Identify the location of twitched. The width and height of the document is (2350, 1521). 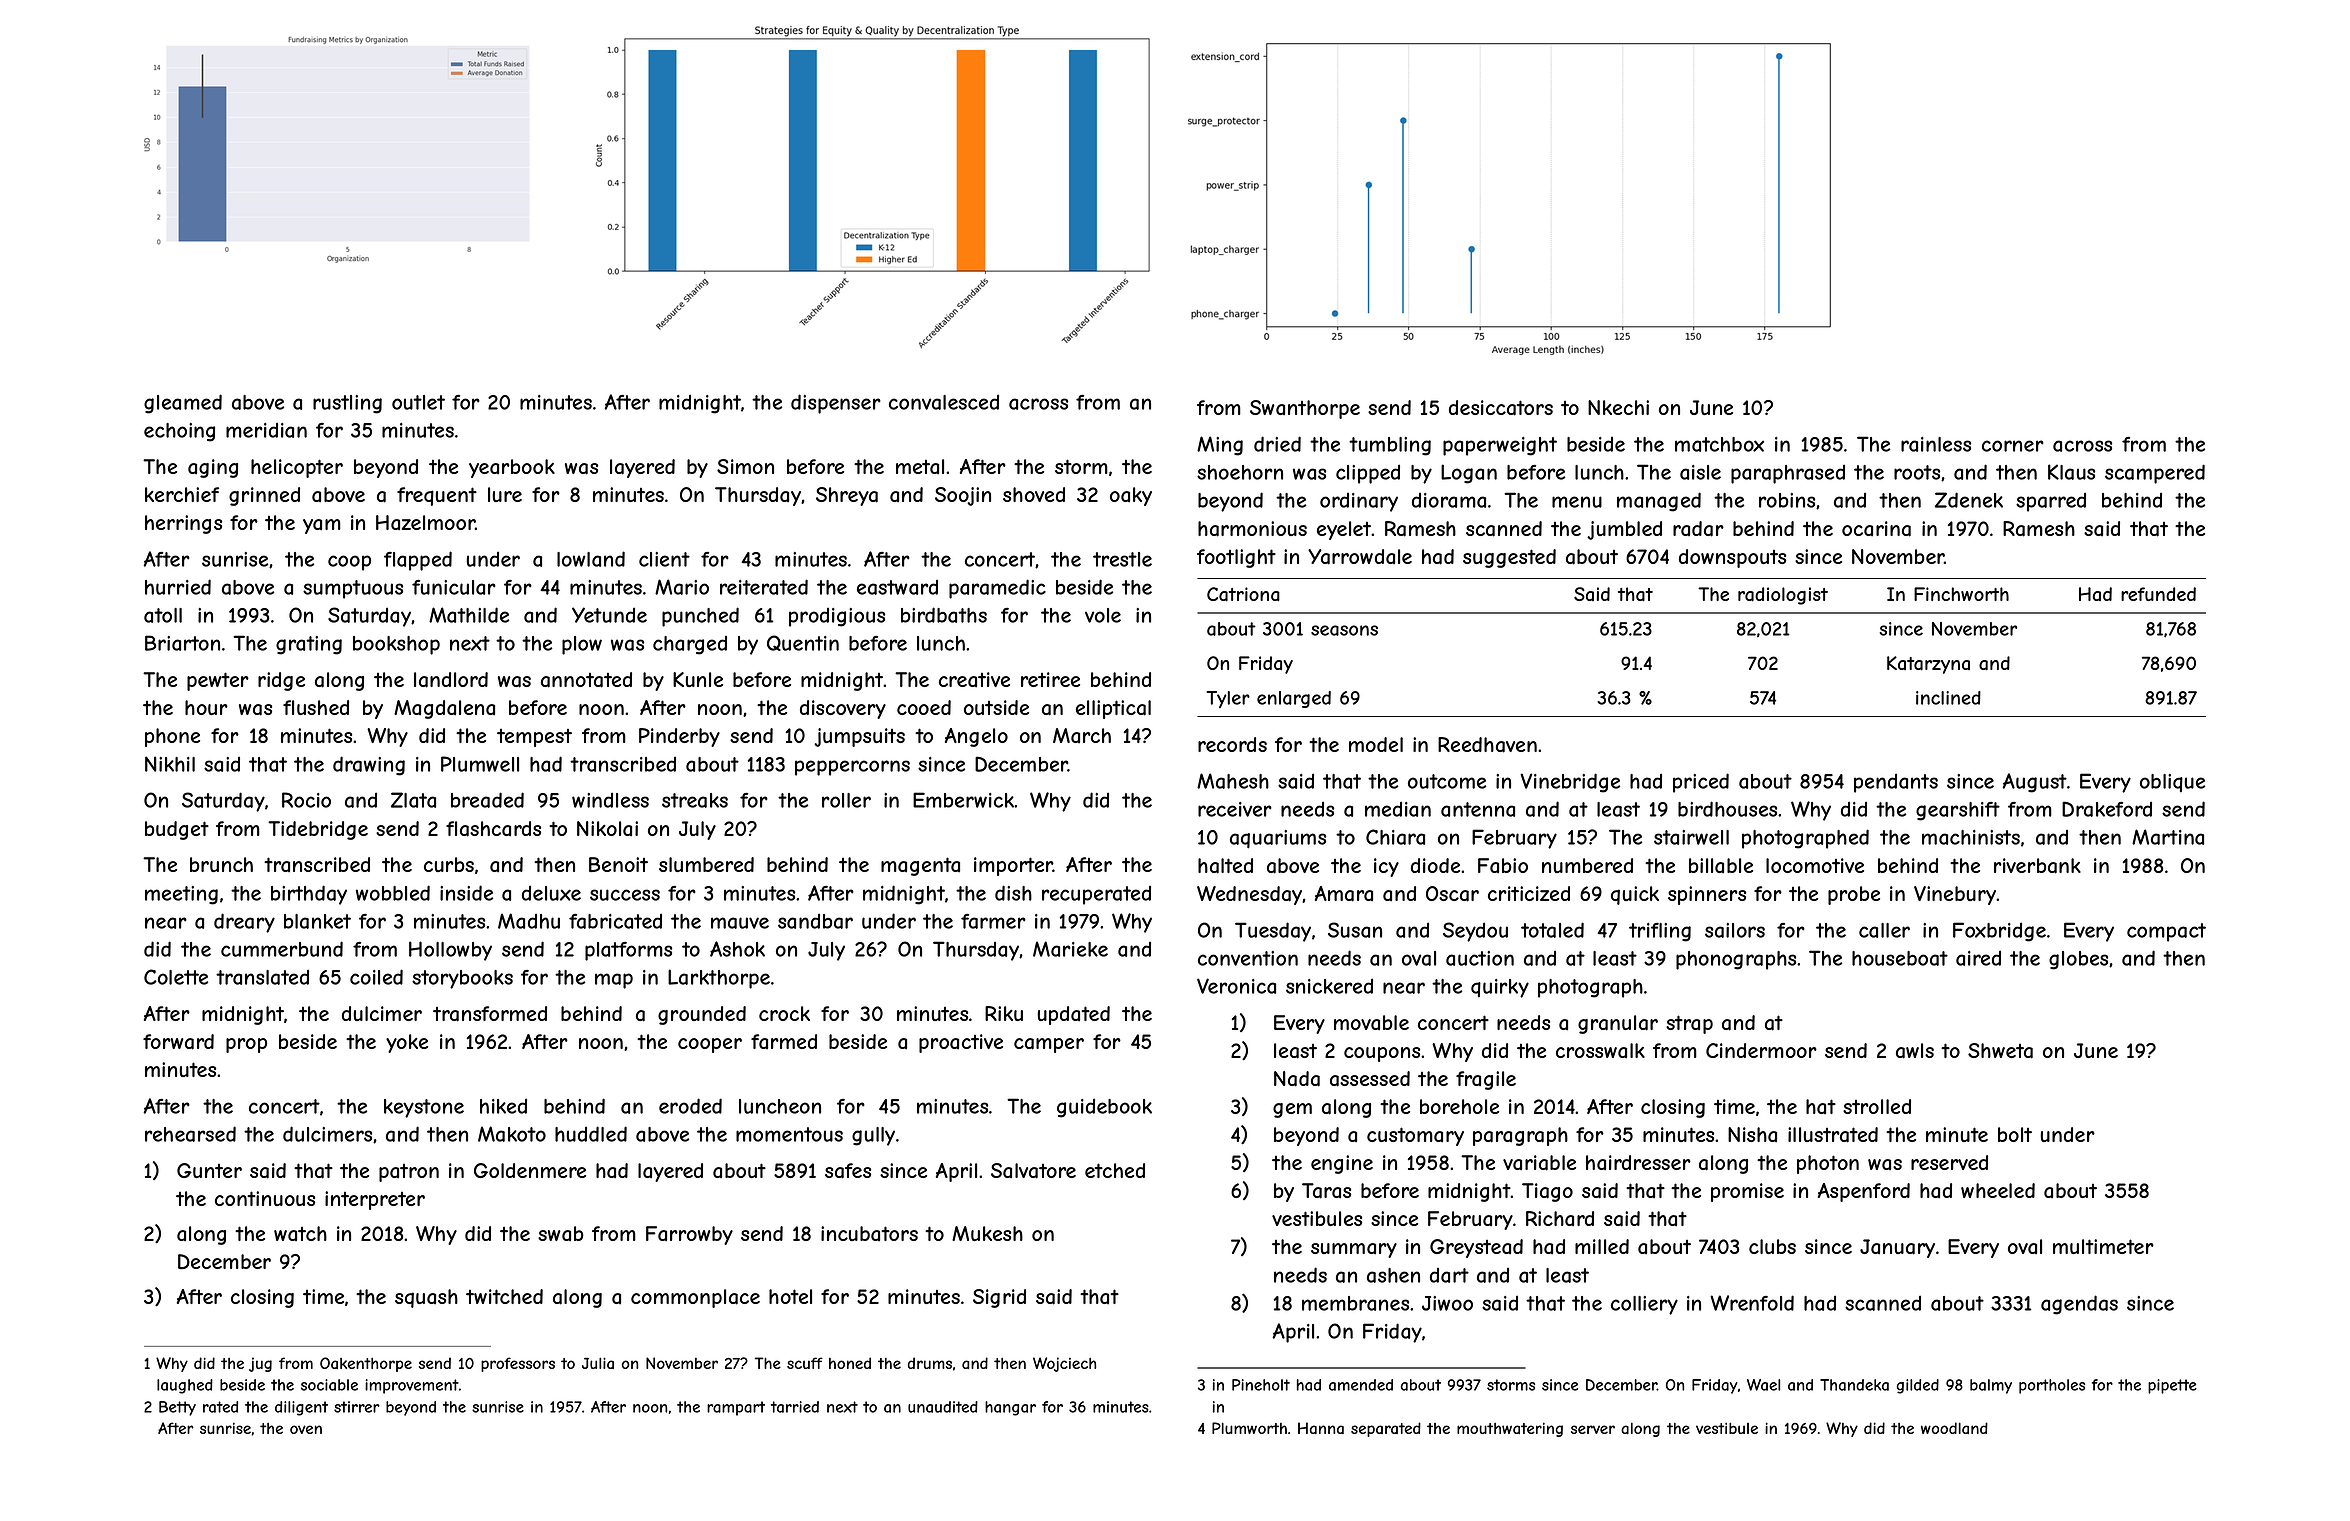
(504, 1296).
